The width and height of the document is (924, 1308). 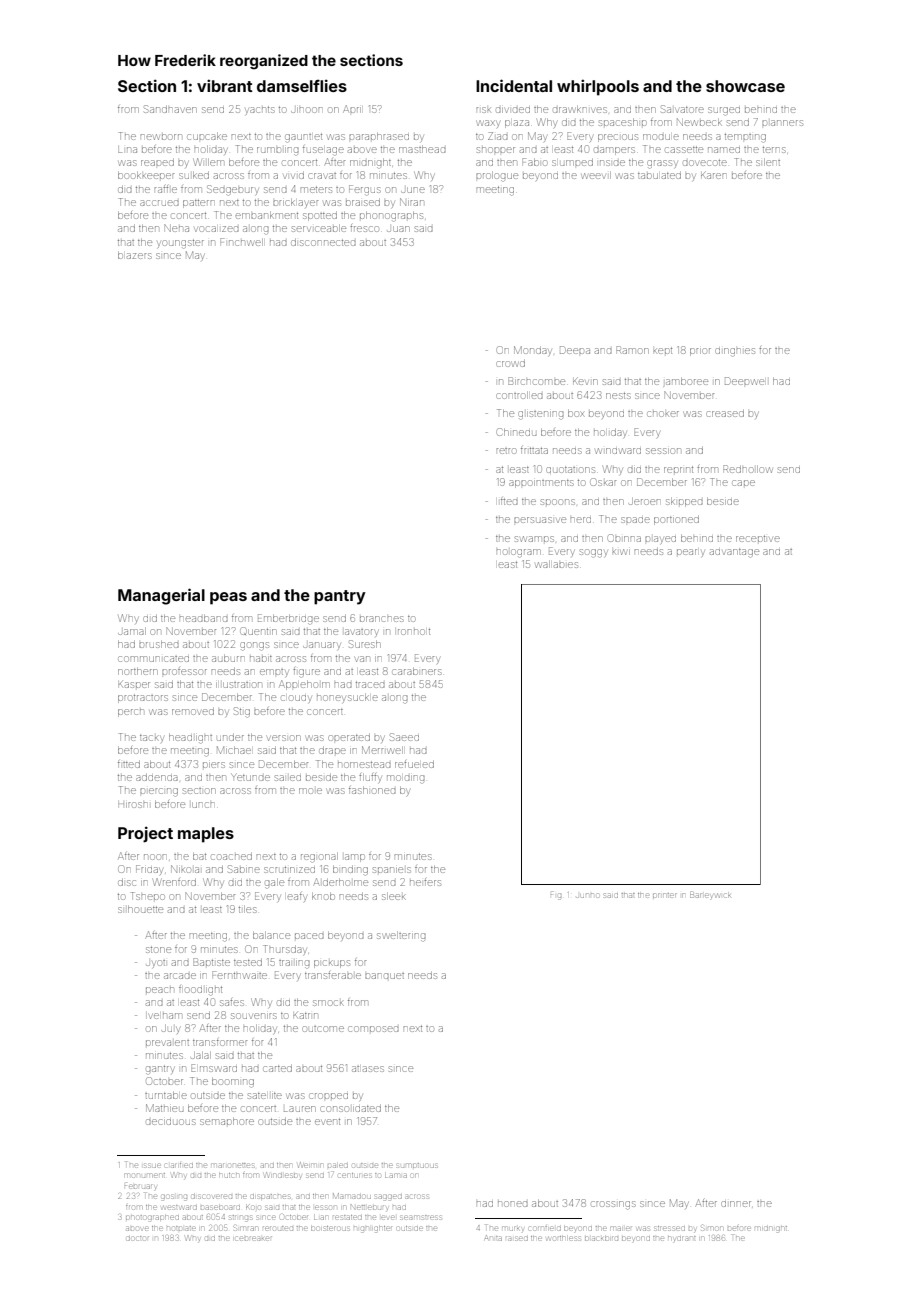 I want to click on crowd, so click(x=510, y=363).
